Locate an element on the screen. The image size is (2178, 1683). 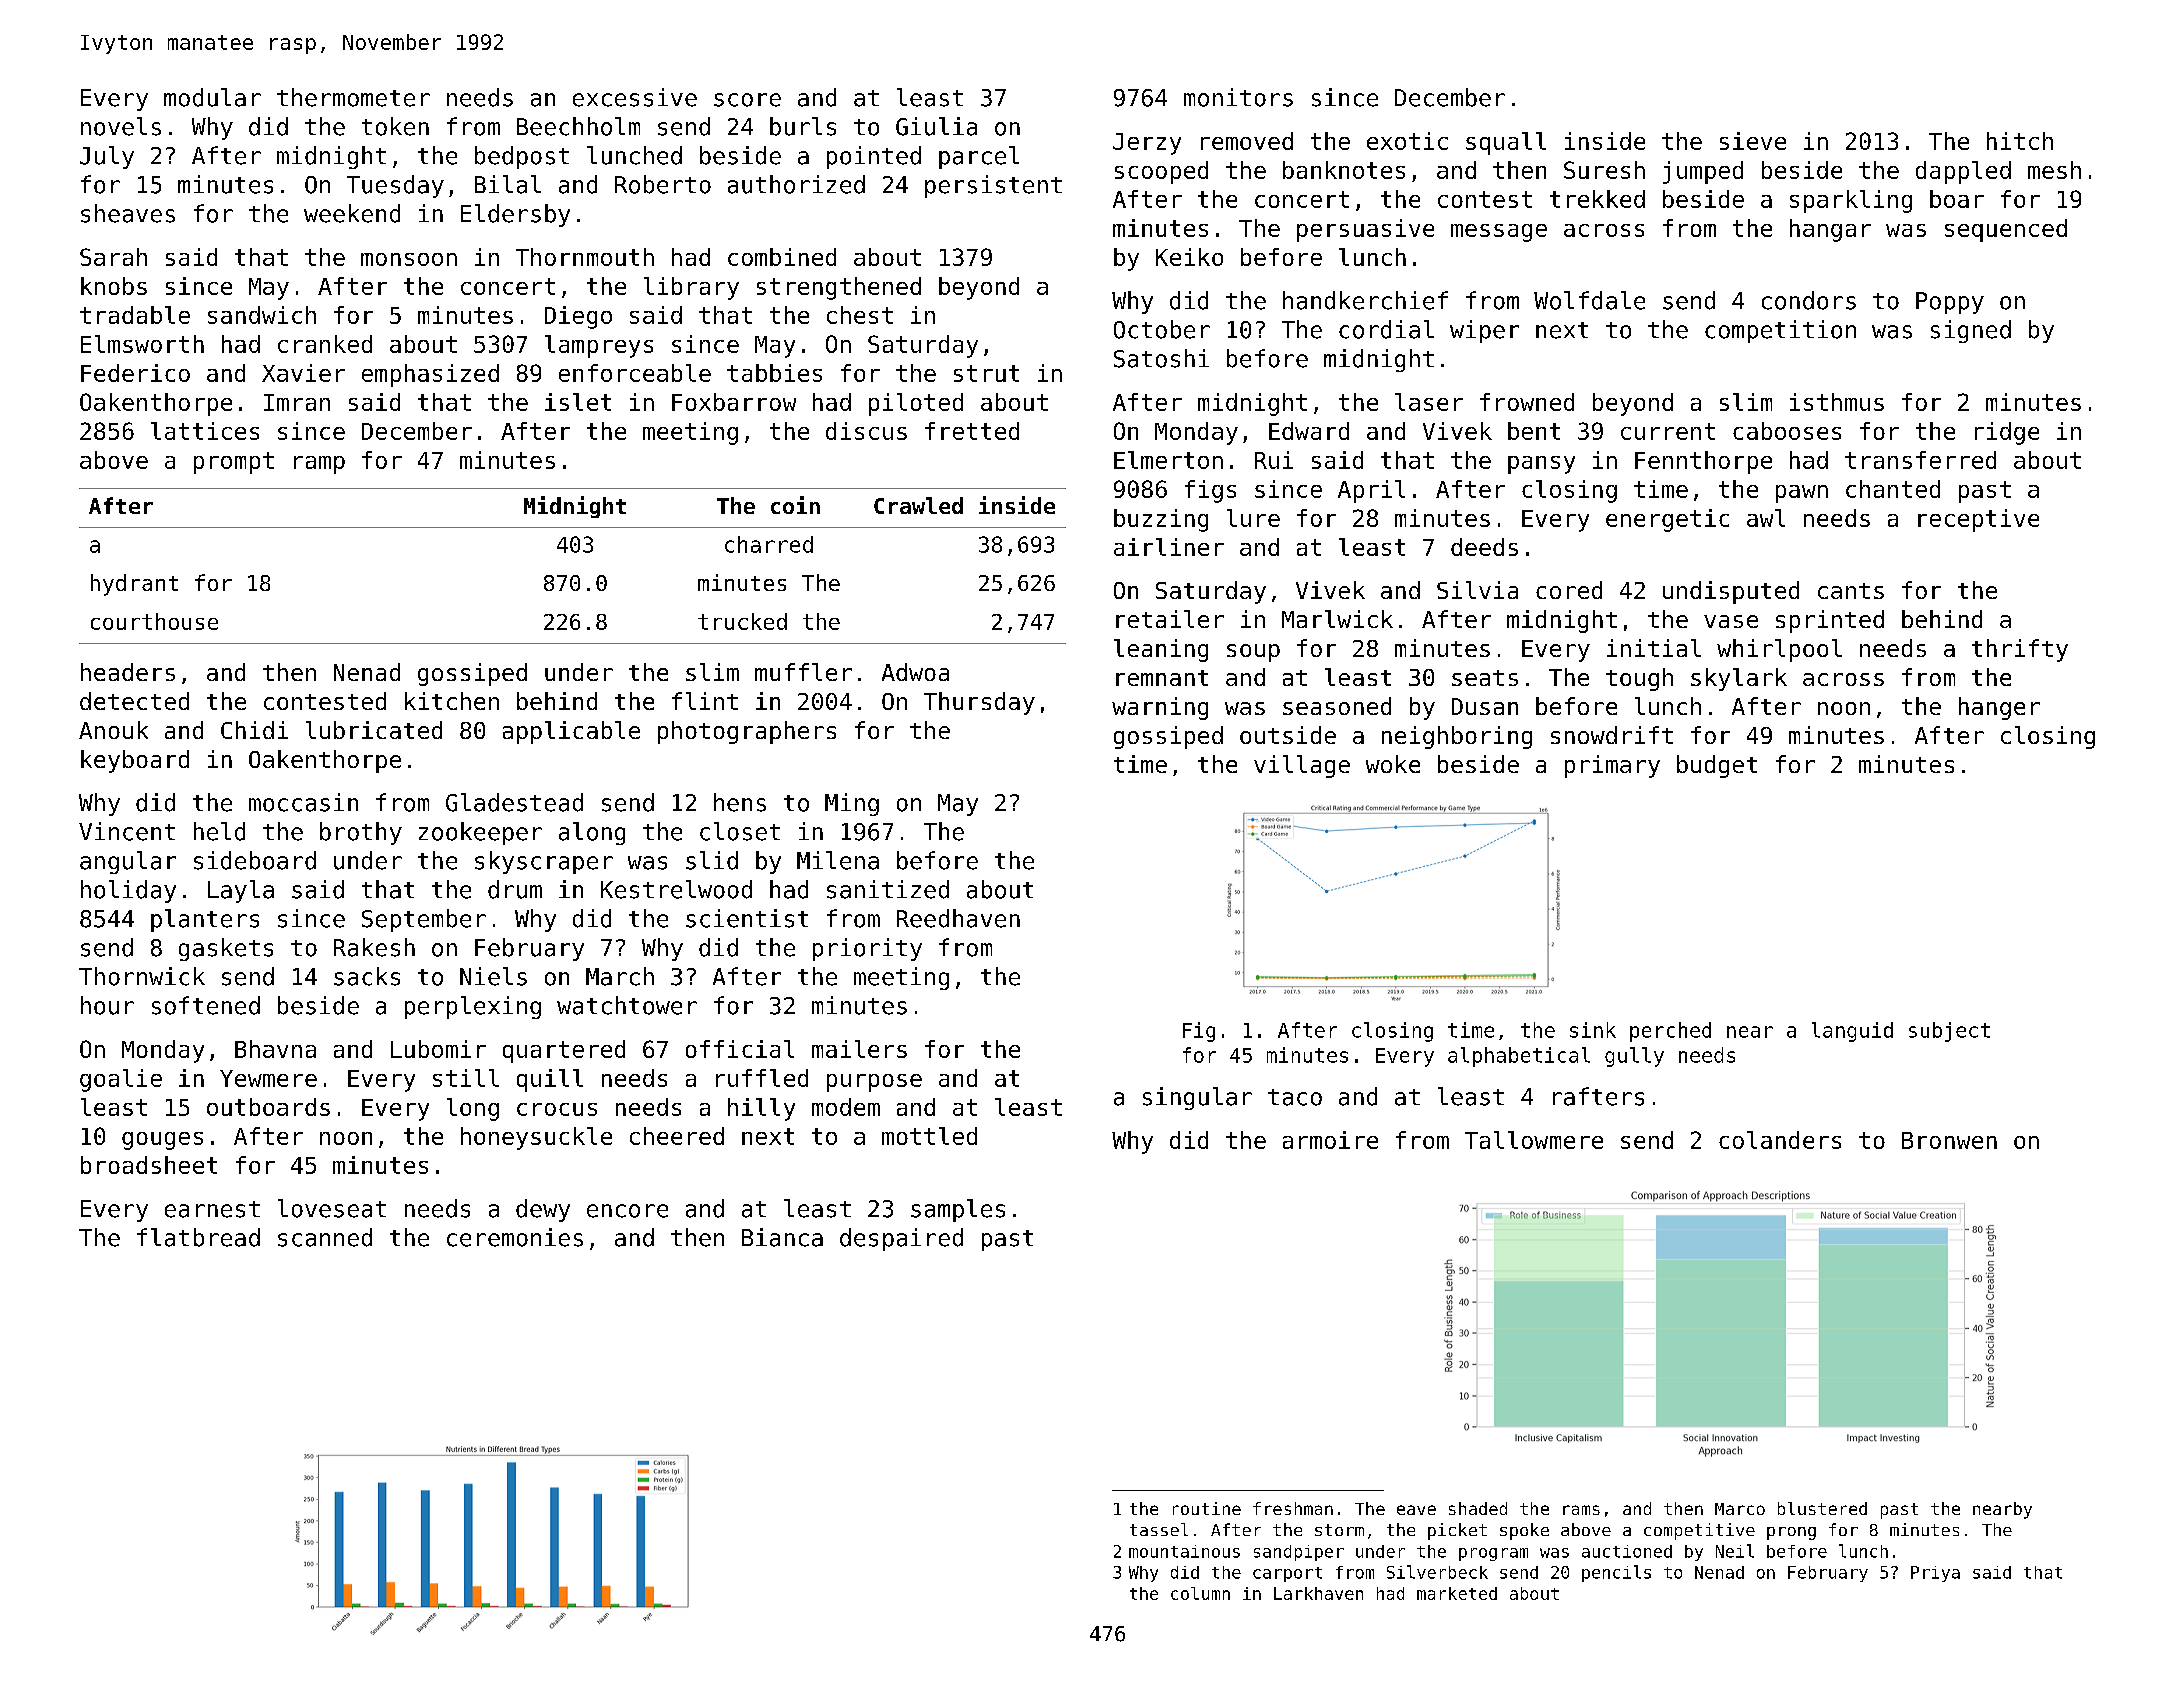
Silvia is located at coordinates (1477, 590).
